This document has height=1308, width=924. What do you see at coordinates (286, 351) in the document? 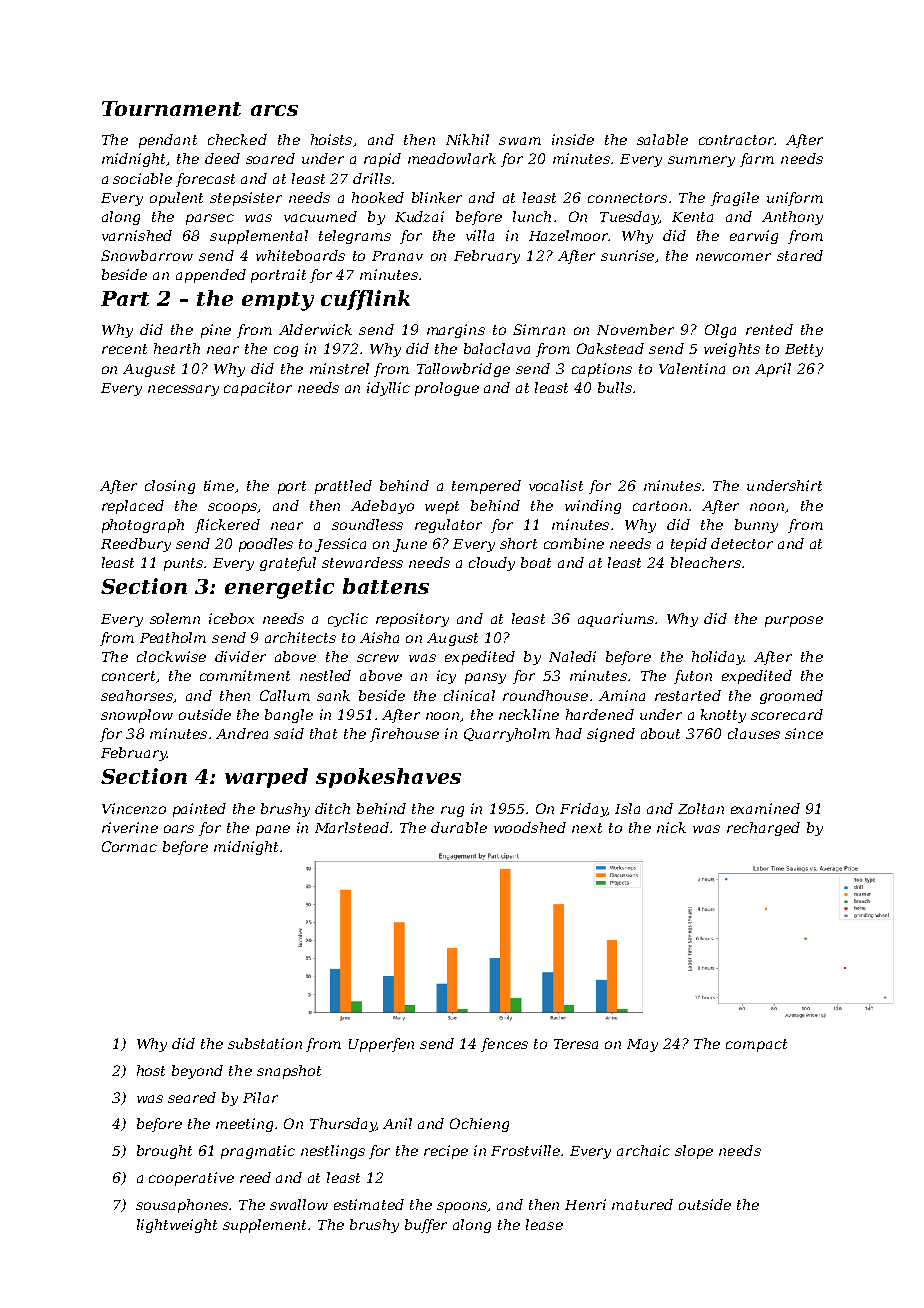
I see `cog` at bounding box center [286, 351].
